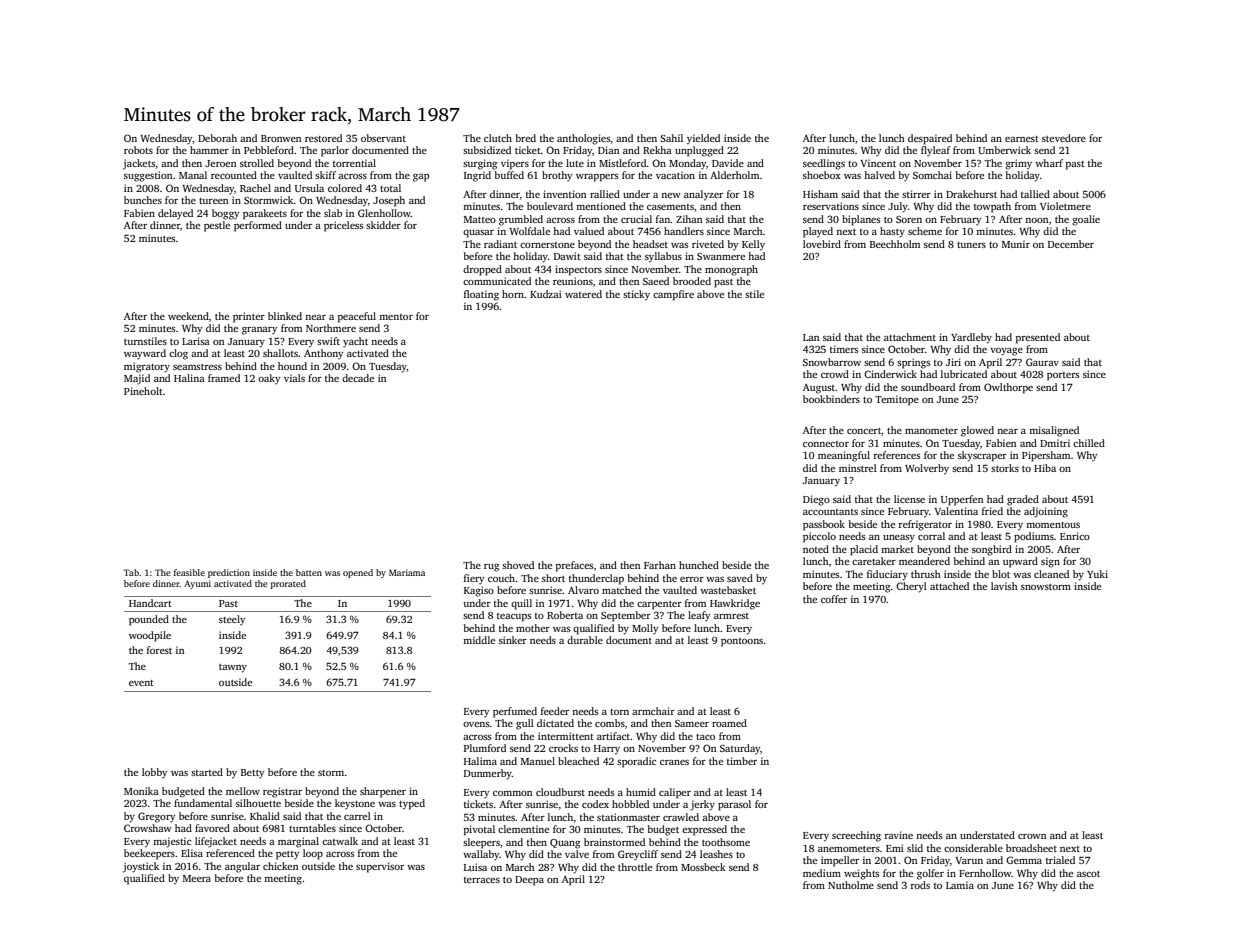 The height and width of the screenshot is (952, 1233). Describe the element at coordinates (358, 378) in the screenshot. I see `decade` at that location.
